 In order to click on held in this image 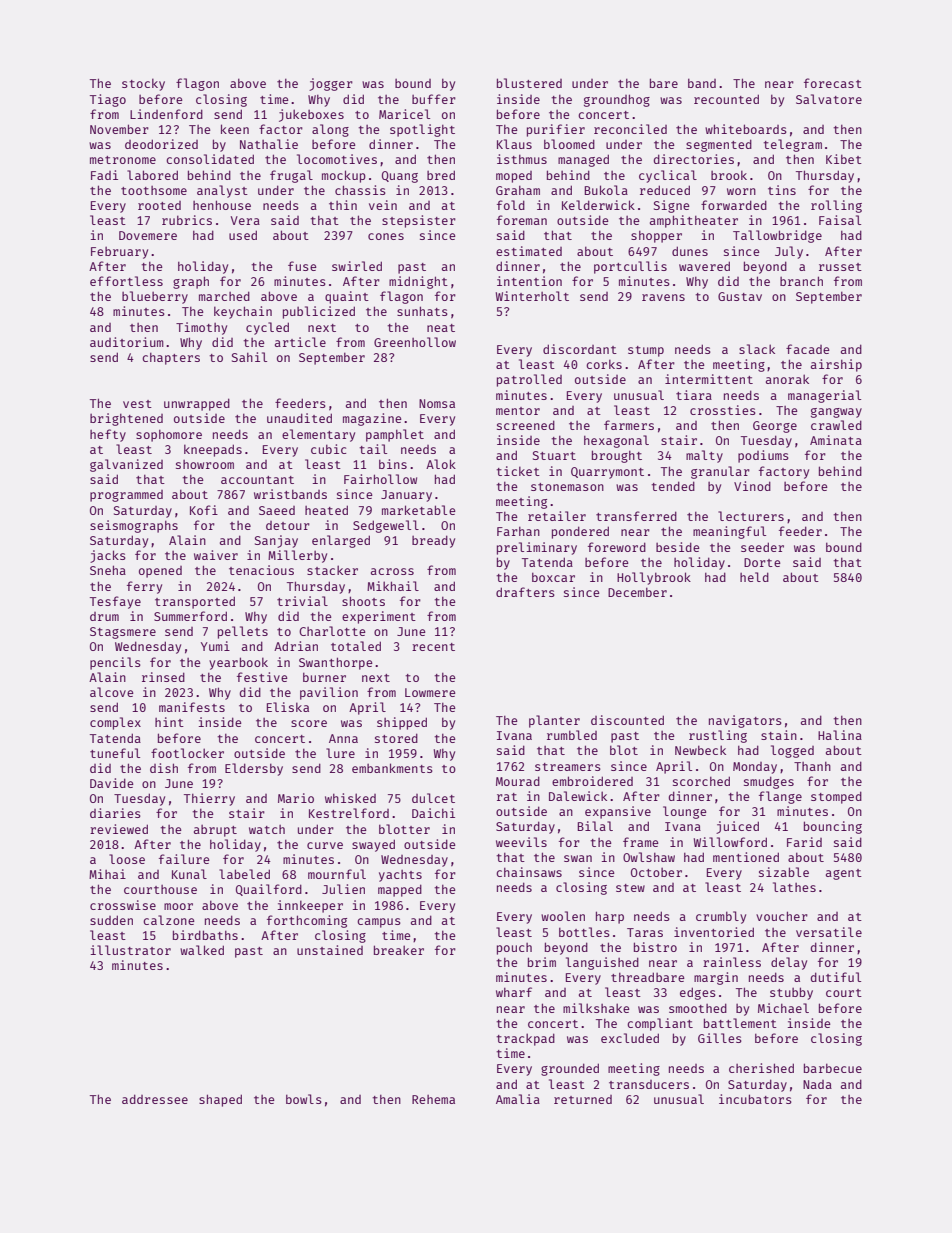, I will do `click(754, 577)`.
